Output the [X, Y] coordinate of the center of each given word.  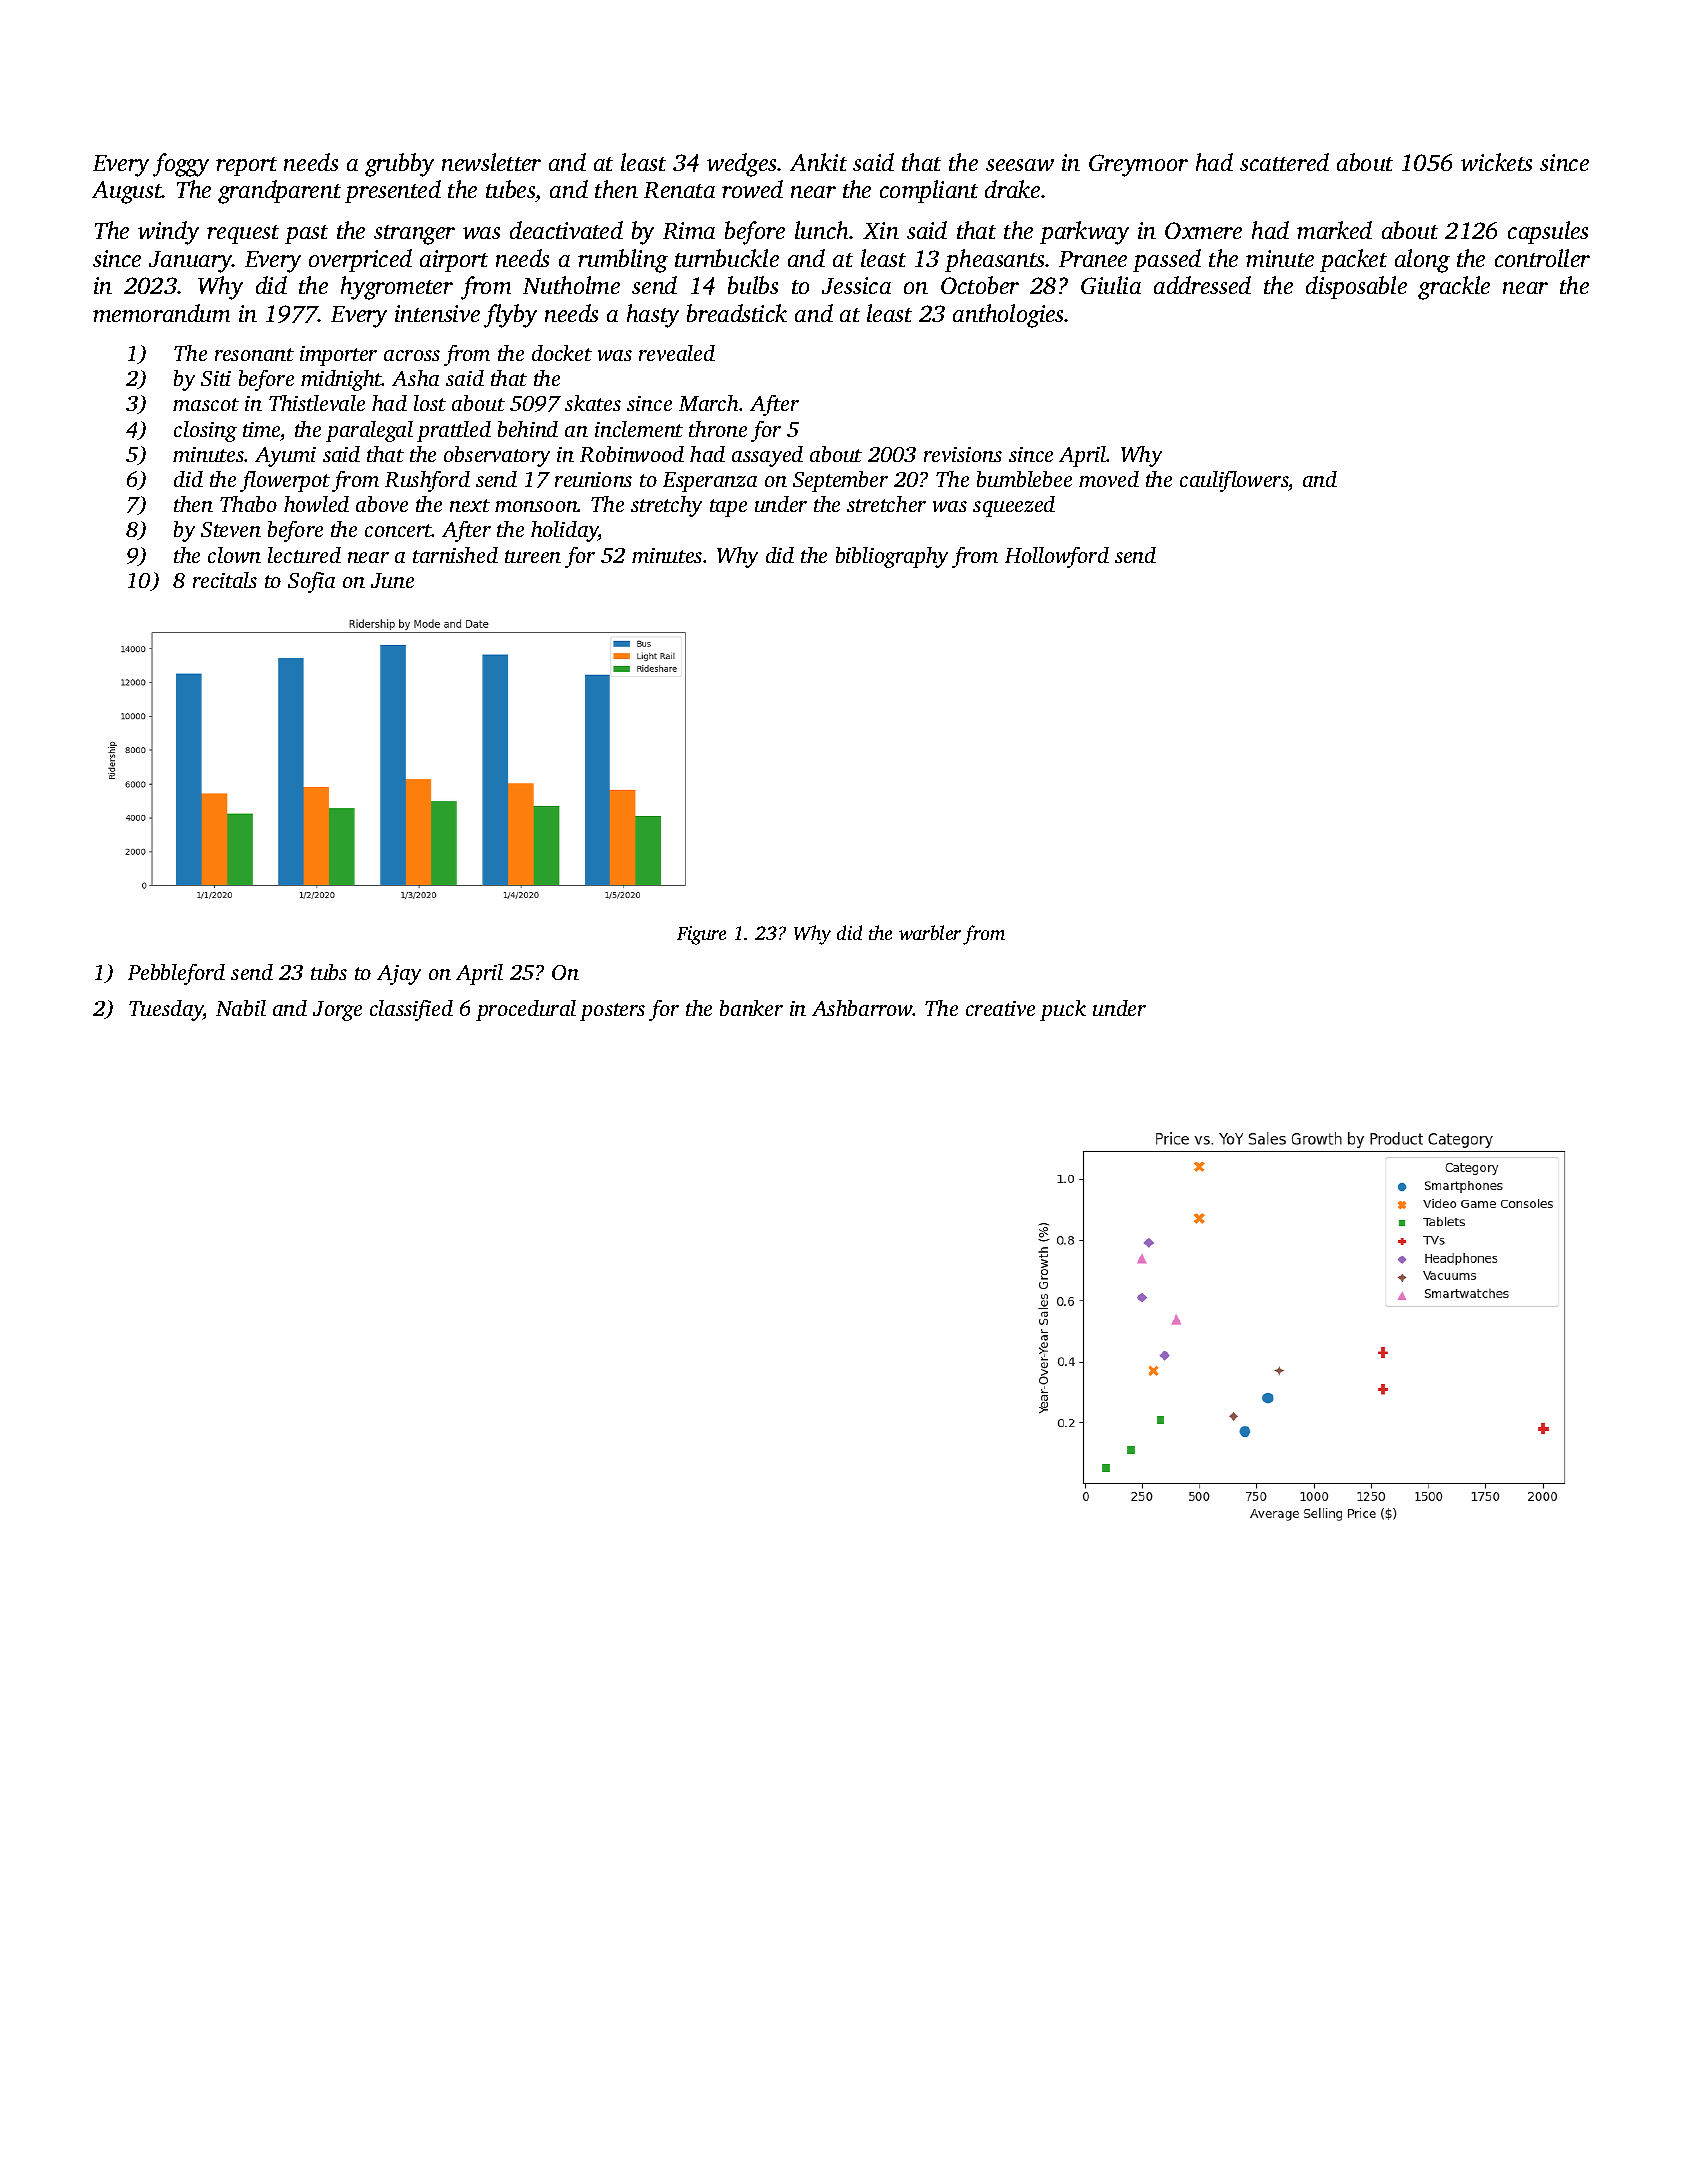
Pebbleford [176, 974]
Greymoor [1138, 165]
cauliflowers [1234, 481]
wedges [741, 165]
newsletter [491, 162]
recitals [225, 580]
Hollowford [1057, 557]
